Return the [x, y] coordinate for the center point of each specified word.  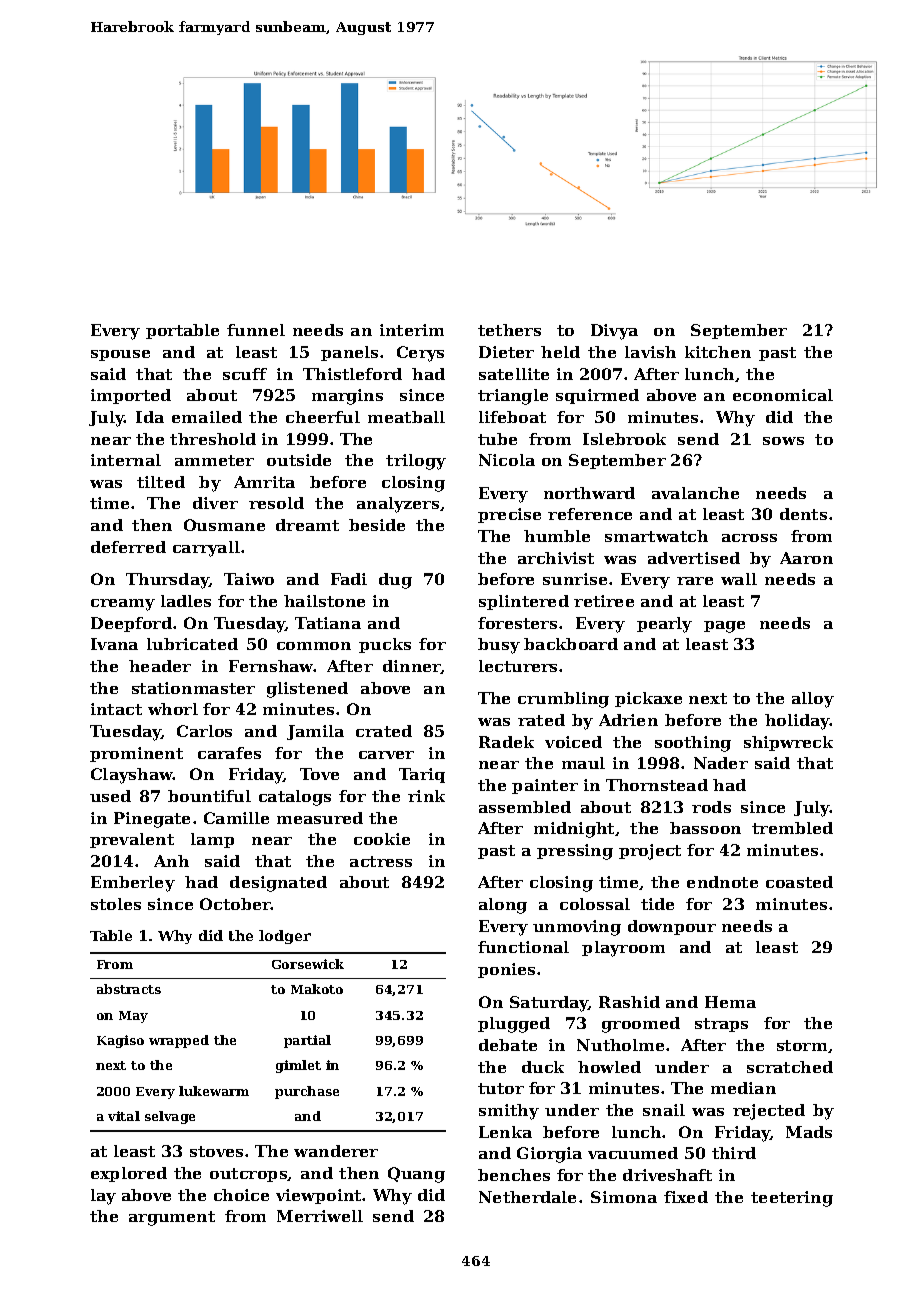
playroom [623, 949]
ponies [506, 970]
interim [412, 330]
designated [278, 884]
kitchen [718, 352]
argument [172, 1218]
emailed [207, 417]
